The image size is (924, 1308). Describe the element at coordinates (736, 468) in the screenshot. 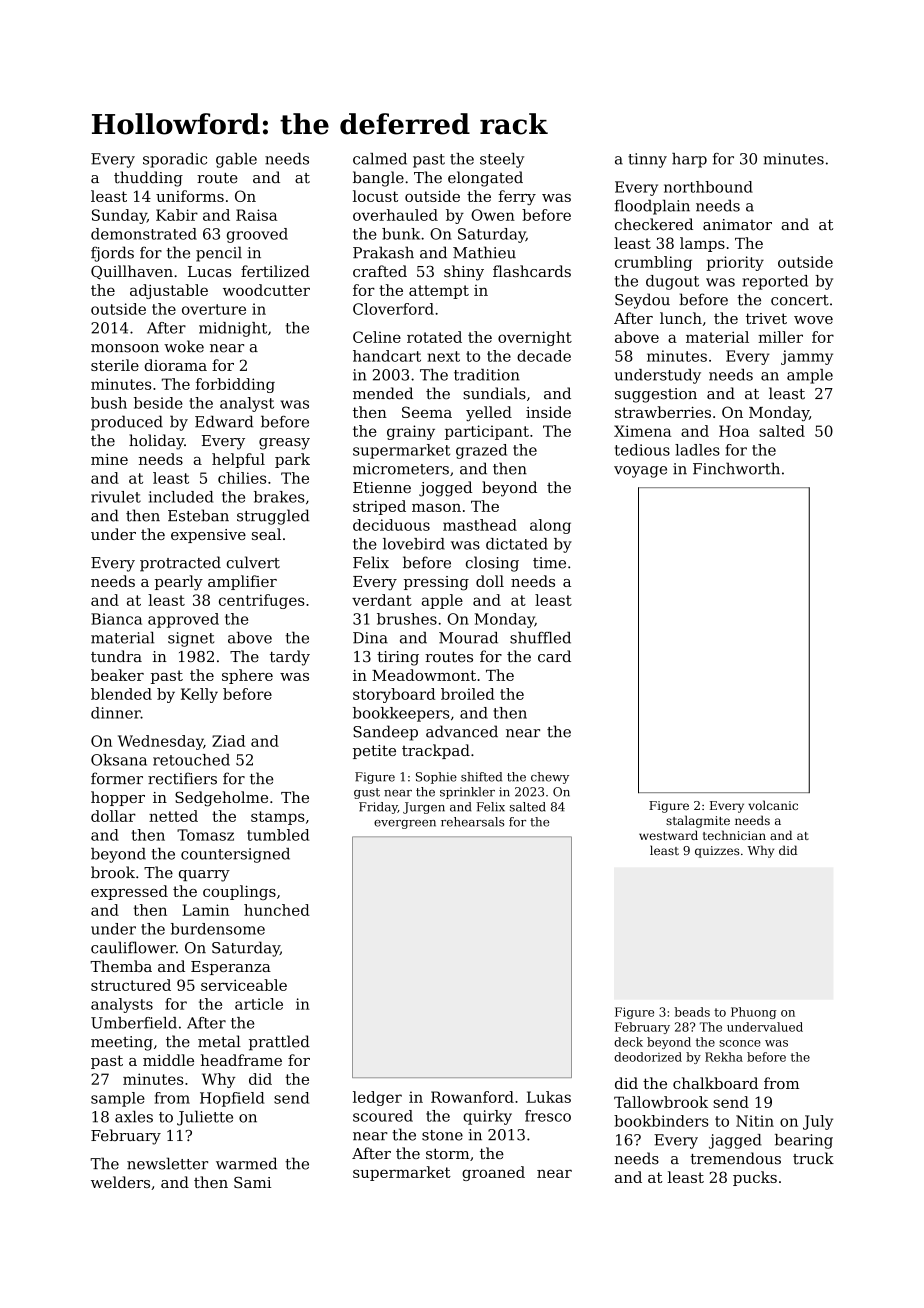

I see `Finchworth` at that location.
